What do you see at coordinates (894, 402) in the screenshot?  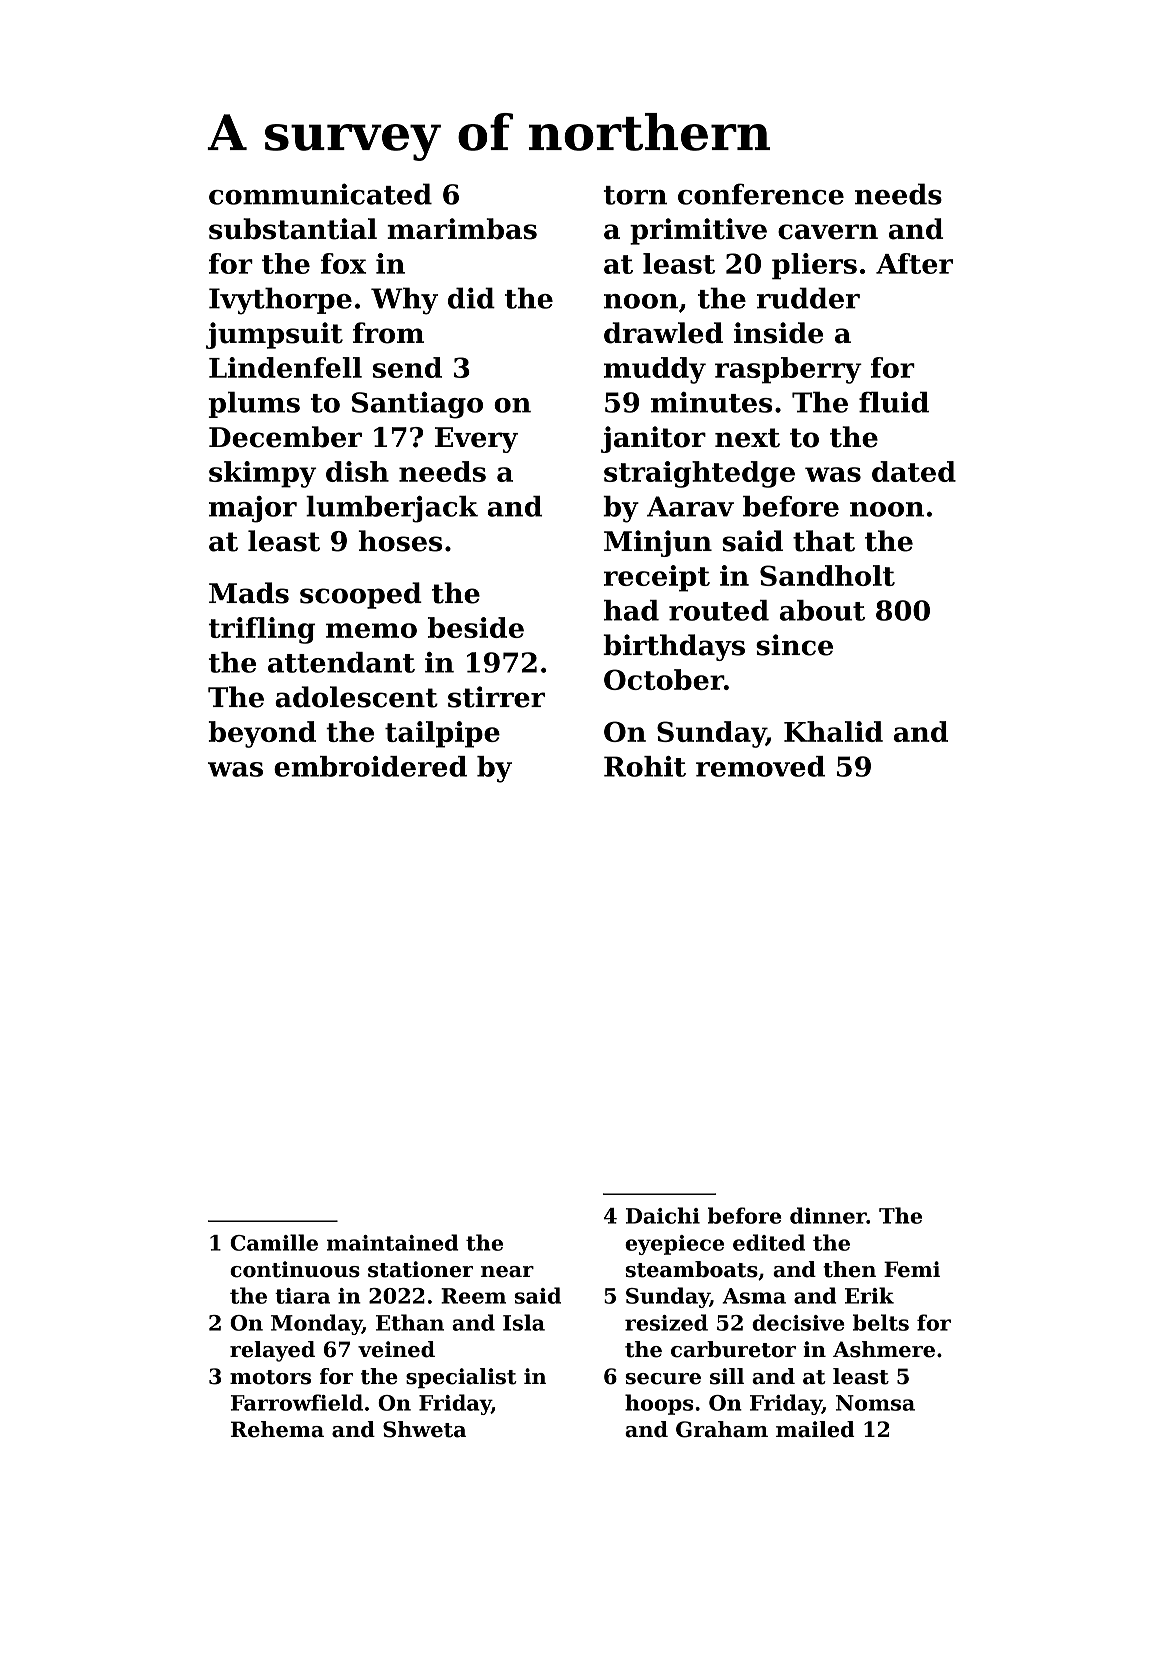 I see `fluid` at bounding box center [894, 402].
